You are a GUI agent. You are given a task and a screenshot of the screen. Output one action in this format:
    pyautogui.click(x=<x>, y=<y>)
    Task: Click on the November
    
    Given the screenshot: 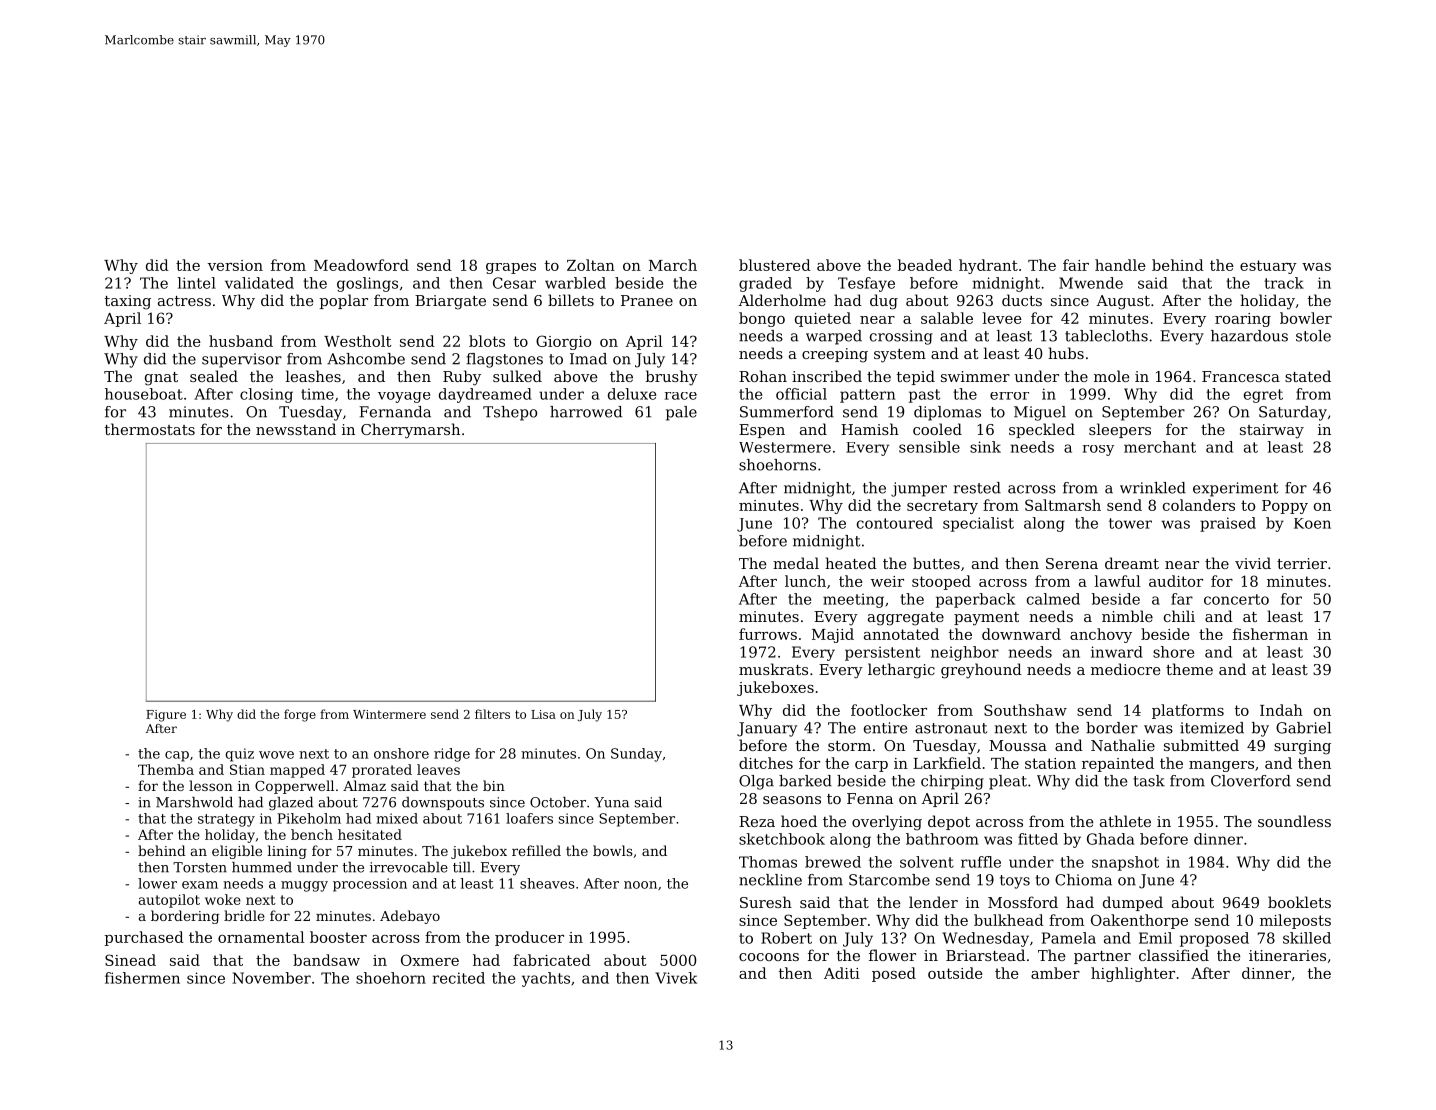 What is the action you would take?
    pyautogui.click(x=271, y=978)
